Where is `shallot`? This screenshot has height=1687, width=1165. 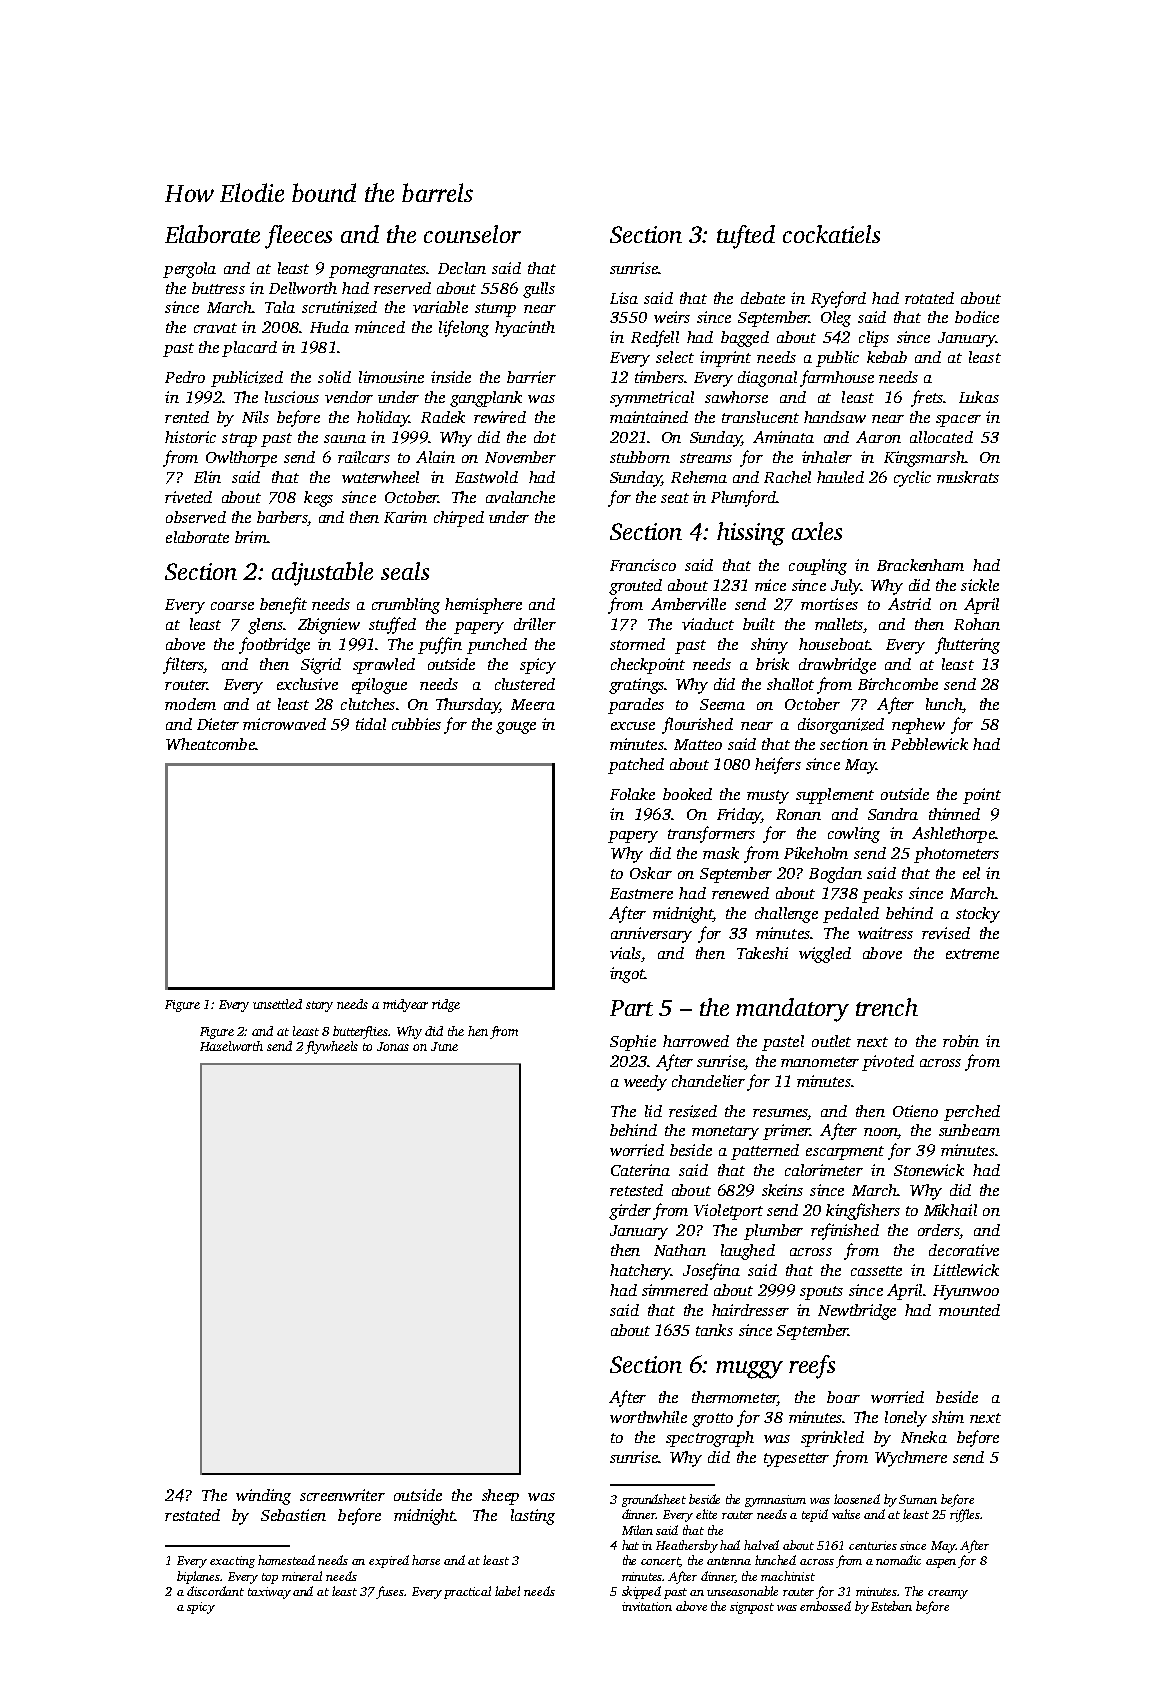
shallot is located at coordinates (790, 684).
